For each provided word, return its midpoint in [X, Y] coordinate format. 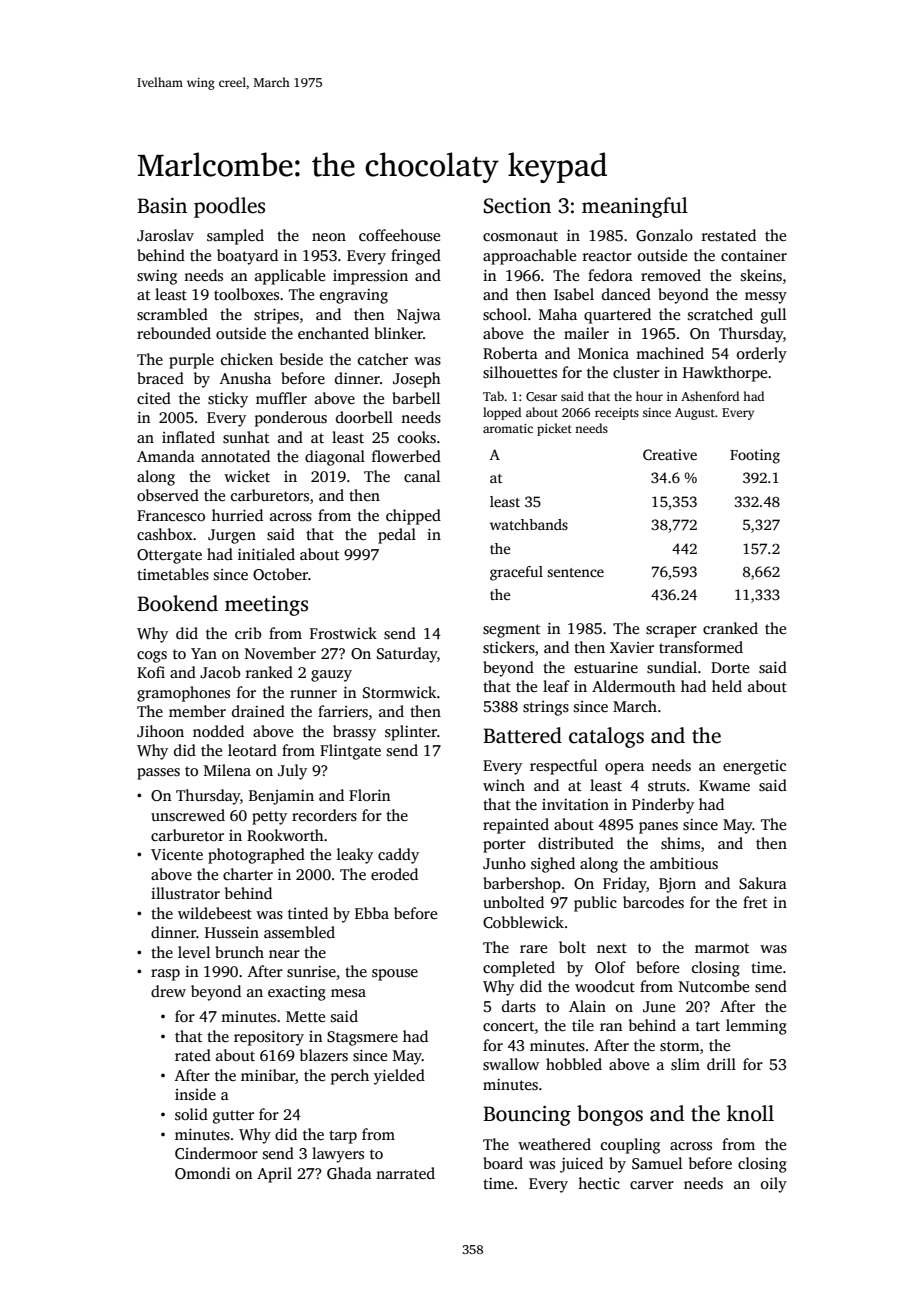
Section [517, 206]
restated [729, 235]
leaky [355, 856]
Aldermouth [634, 686]
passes [158, 774]
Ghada [349, 1173]
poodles [229, 207]
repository [269, 1038]
